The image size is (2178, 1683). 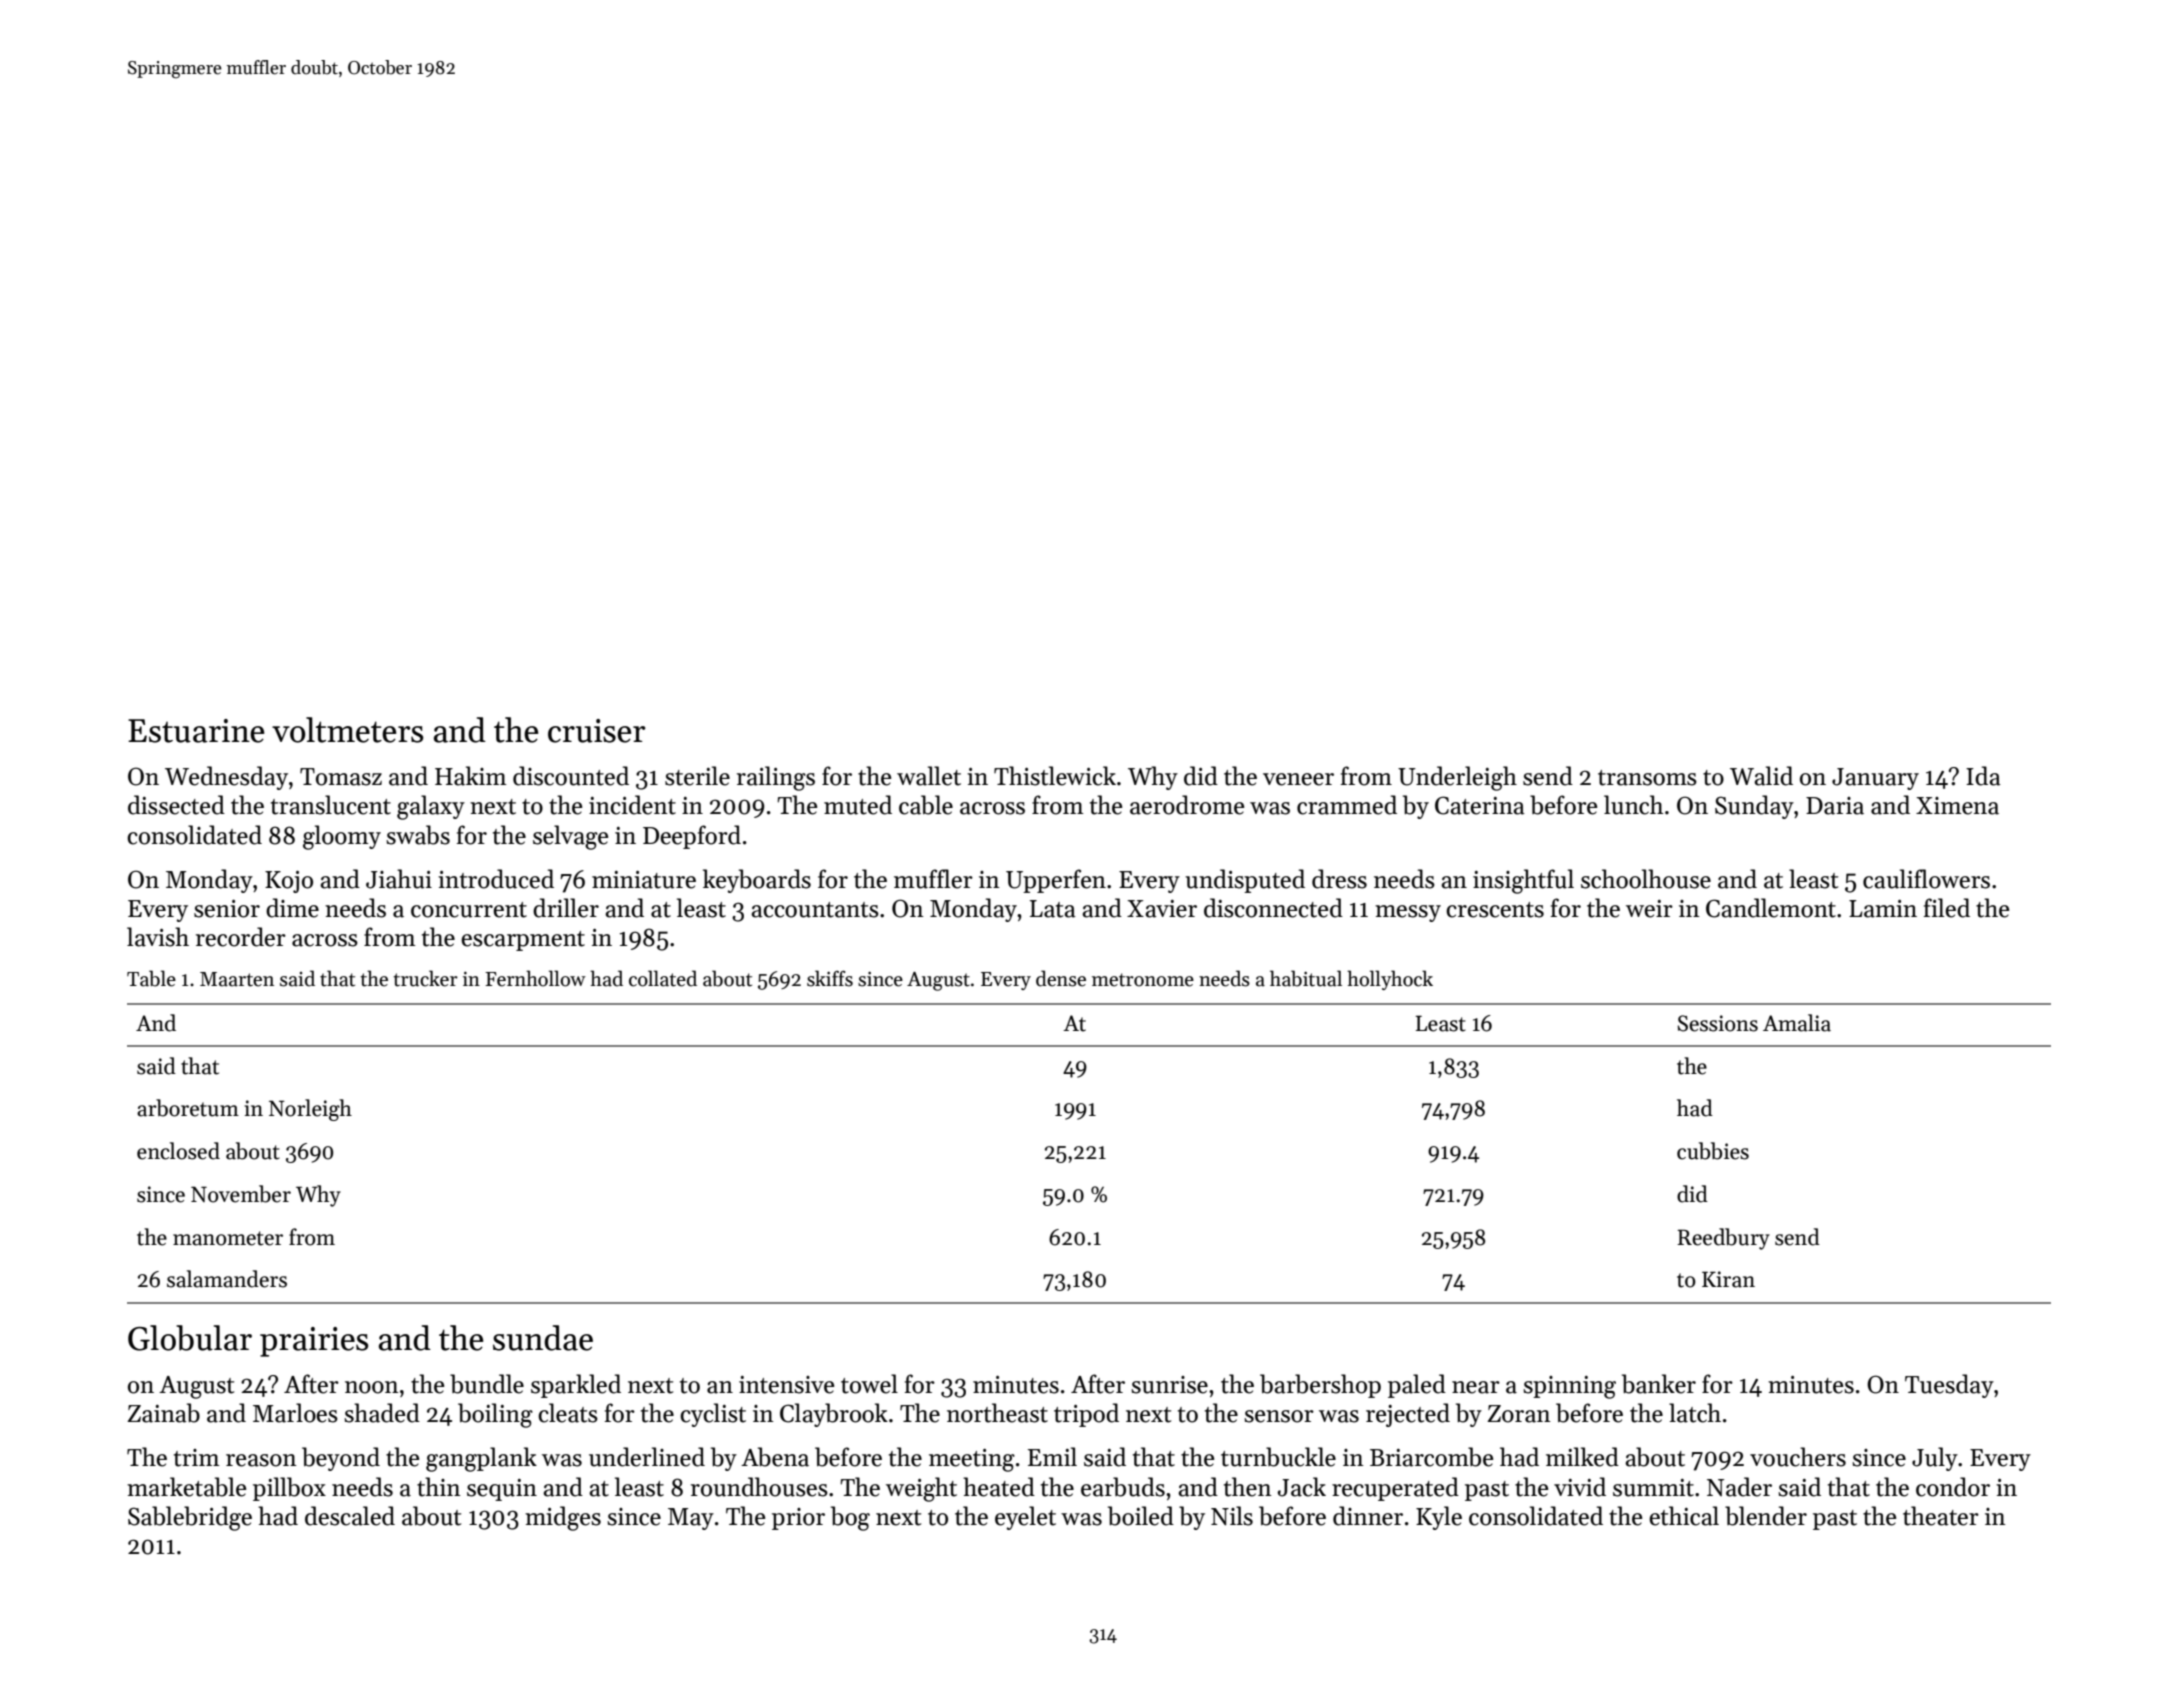 I want to click on sundae, so click(x=543, y=1338).
